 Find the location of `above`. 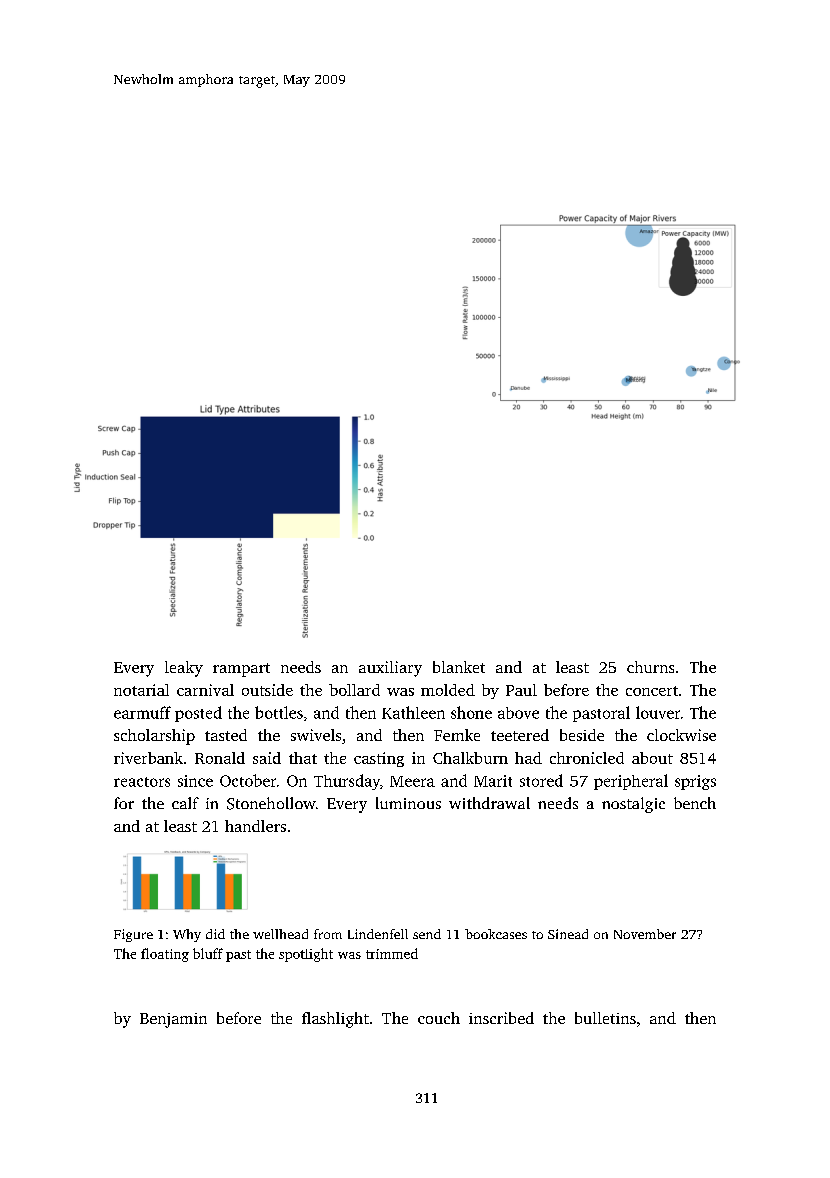

above is located at coordinates (518, 713).
